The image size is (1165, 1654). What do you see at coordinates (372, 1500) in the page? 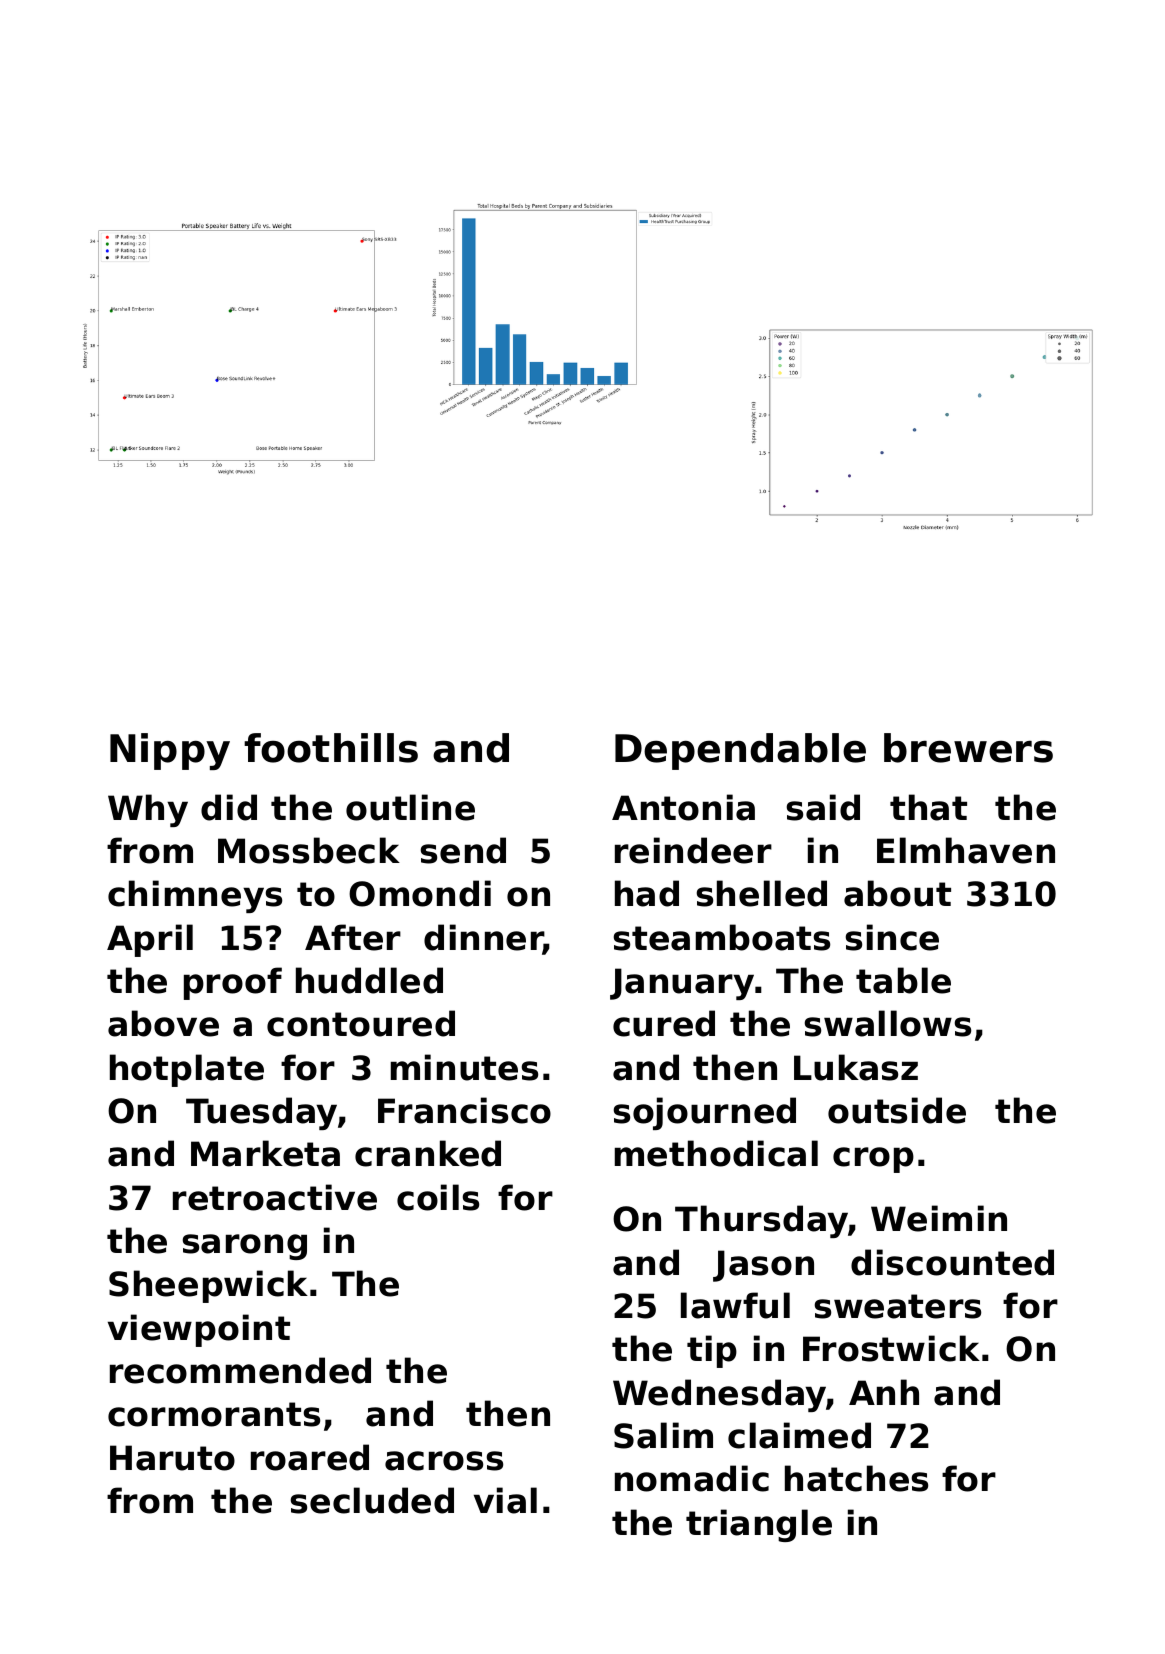
I see `secluded` at bounding box center [372, 1500].
